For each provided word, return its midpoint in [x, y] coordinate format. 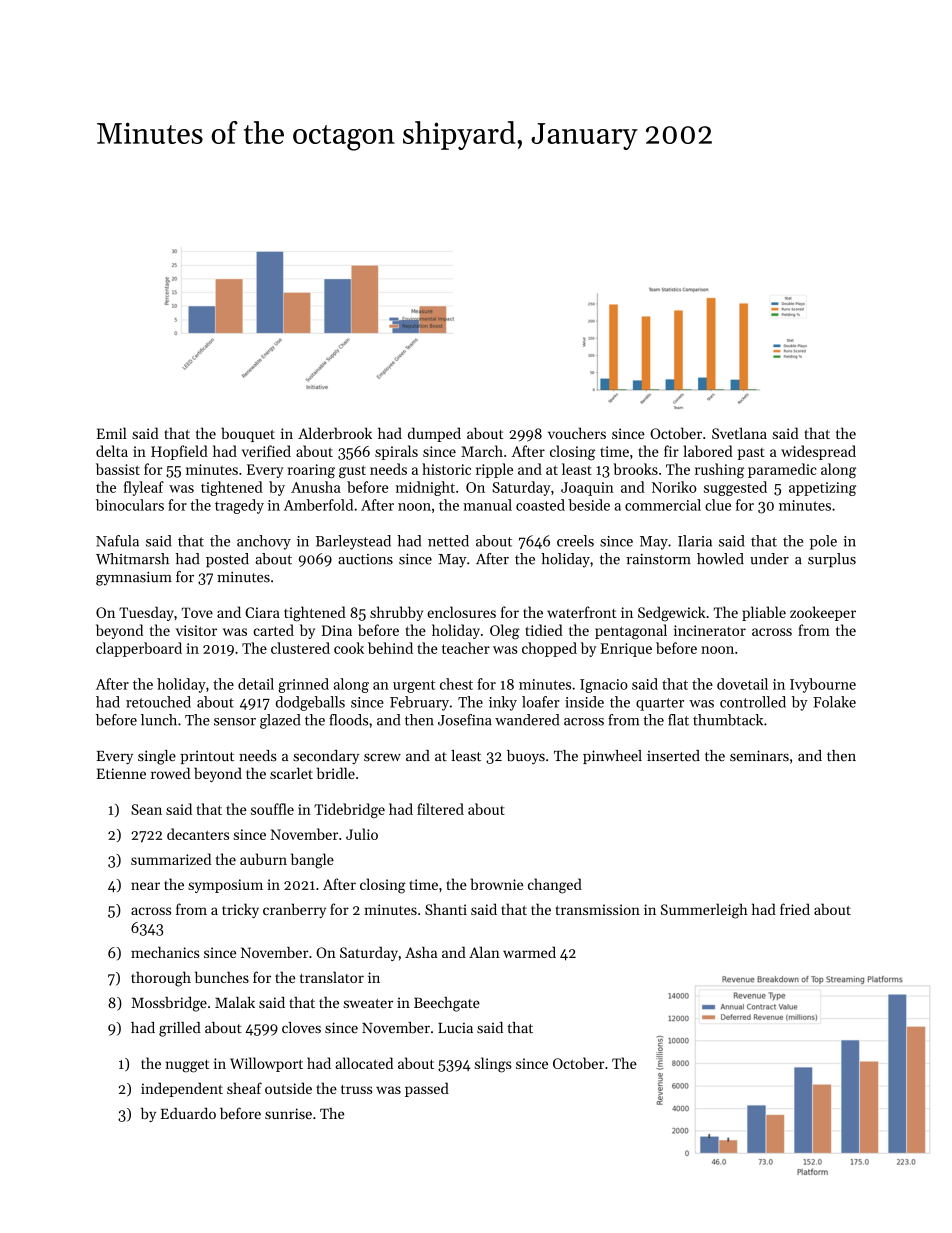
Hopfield [179, 452]
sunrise [288, 1113]
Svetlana [739, 433]
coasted [540, 505]
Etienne [121, 773]
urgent [414, 686]
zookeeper [823, 613]
